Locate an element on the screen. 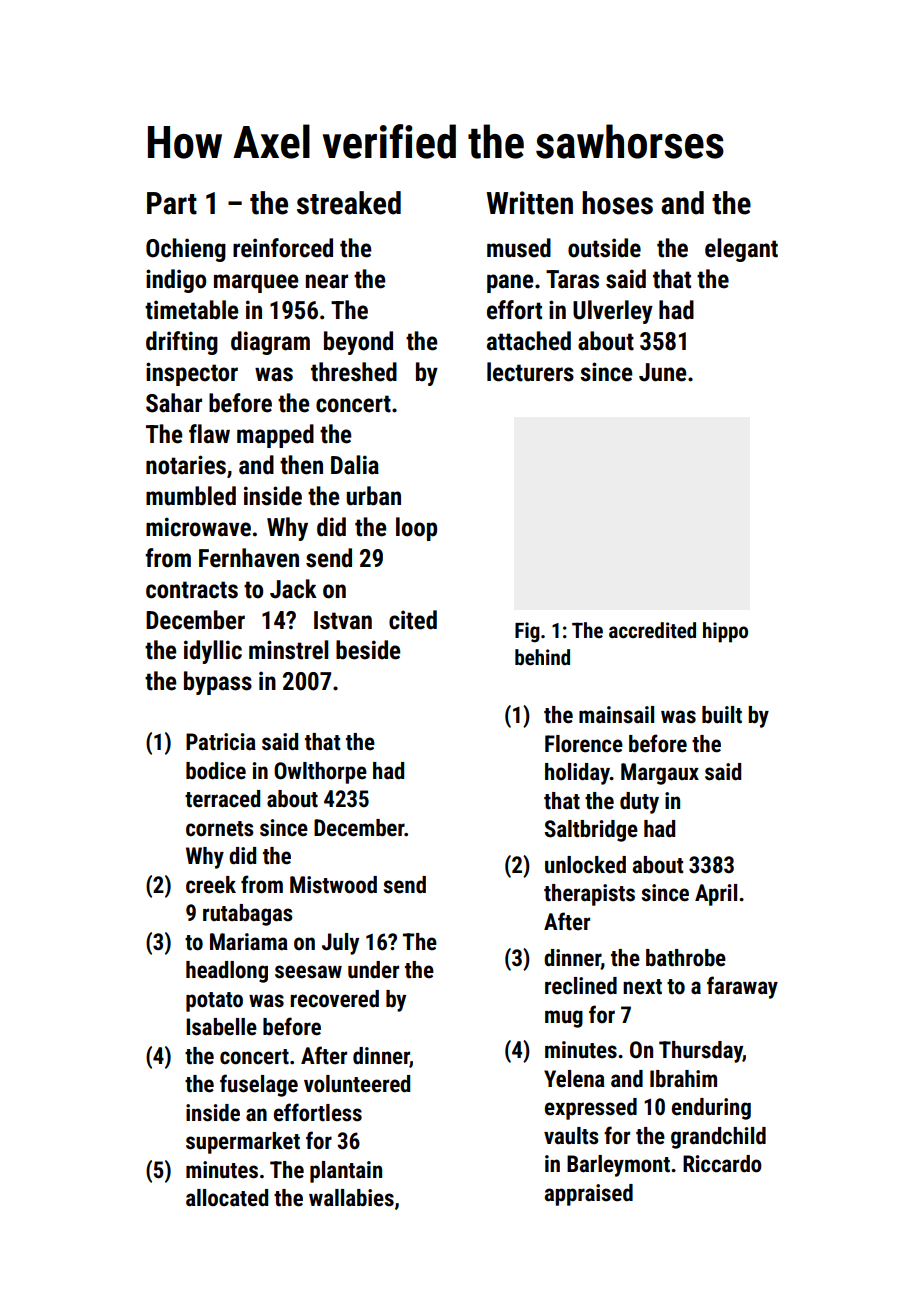  July is located at coordinates (340, 944).
